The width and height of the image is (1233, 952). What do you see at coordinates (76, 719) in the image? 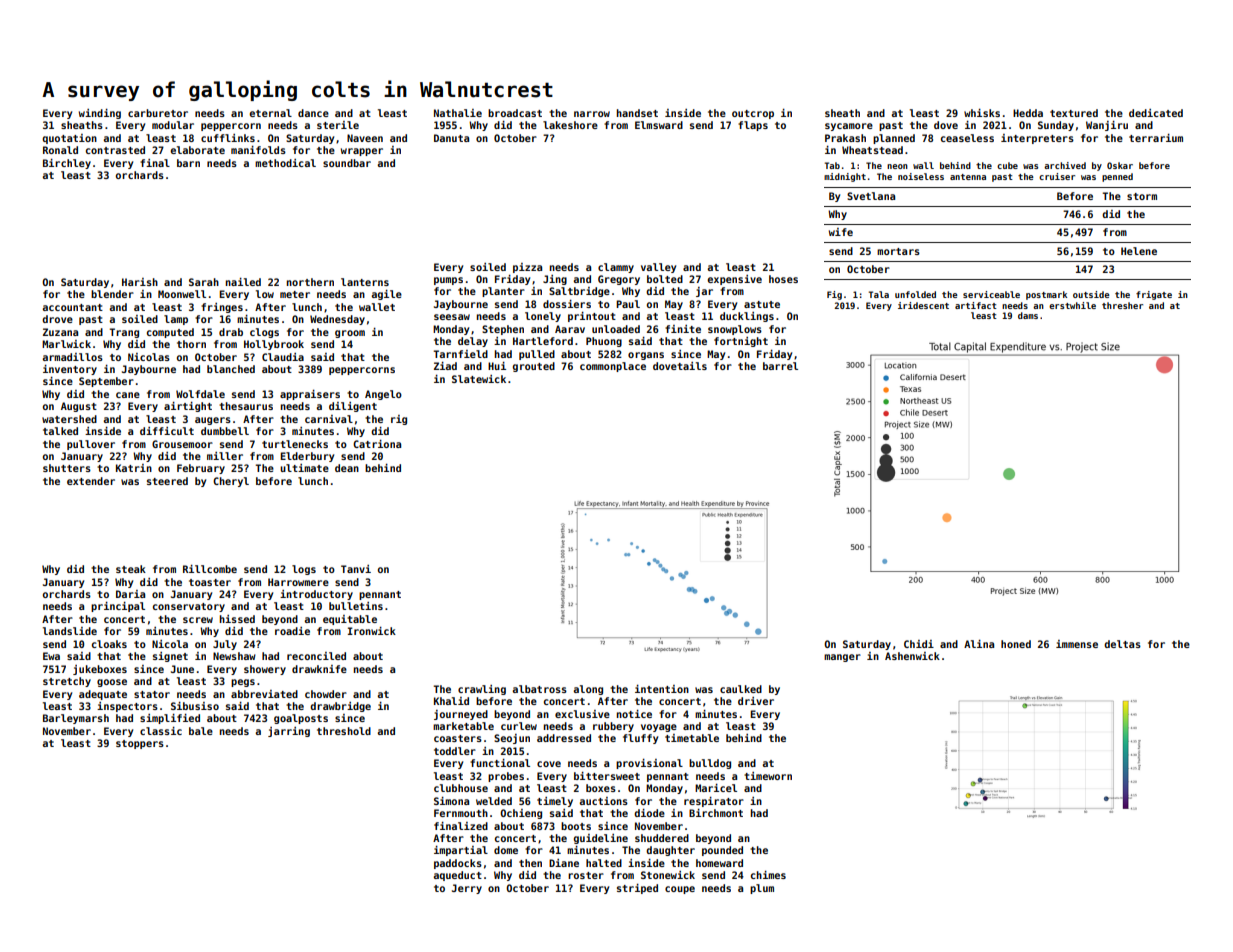
I see `Barleymarsh` at bounding box center [76, 719].
